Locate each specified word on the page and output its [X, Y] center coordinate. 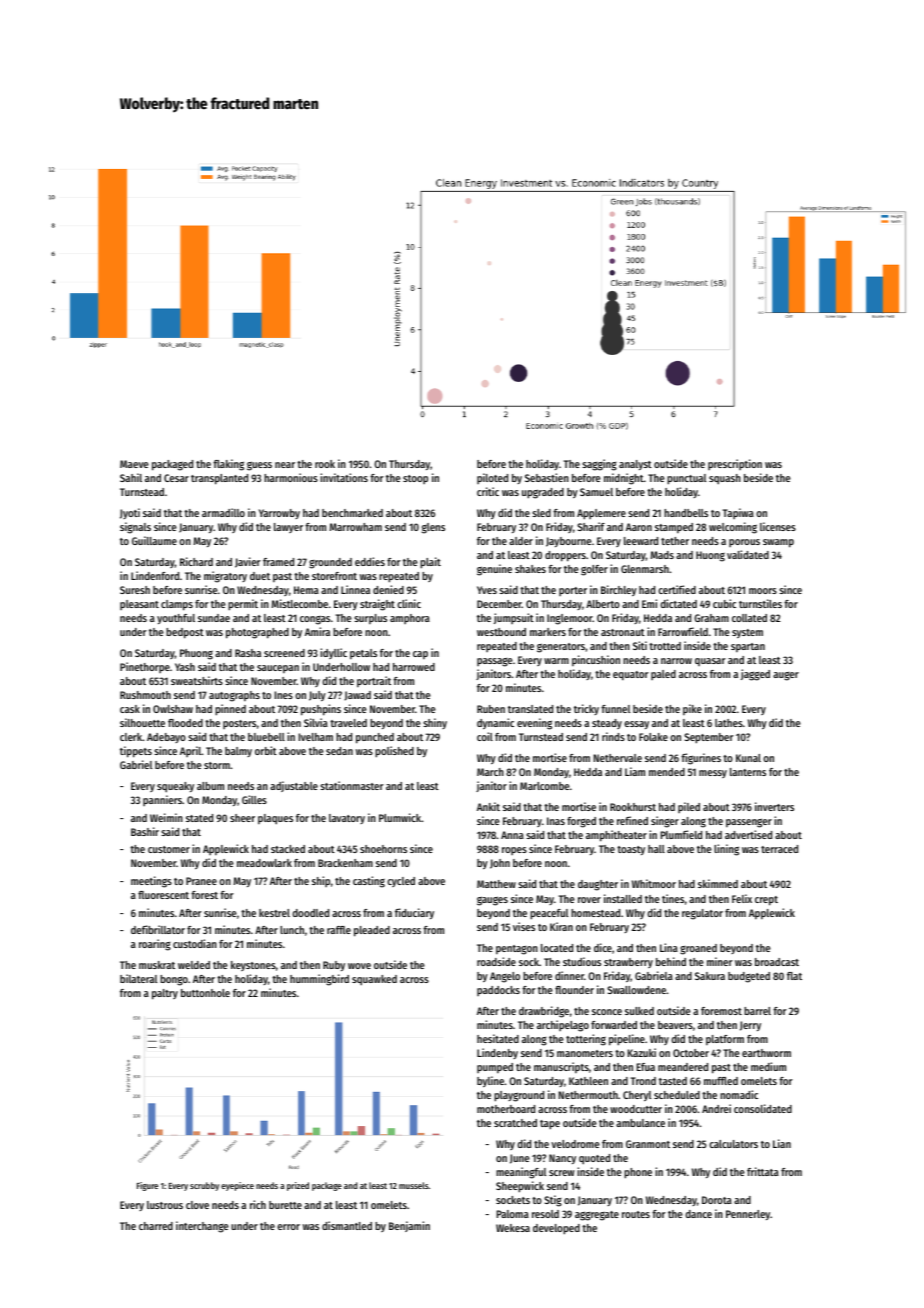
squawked [374, 980]
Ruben [491, 709]
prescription [735, 464]
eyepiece [237, 1186]
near [285, 465]
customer [169, 849]
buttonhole [205, 993]
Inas [556, 821]
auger [786, 676]
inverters [774, 806]
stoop [415, 479]
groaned [698, 949]
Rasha [248, 653]
